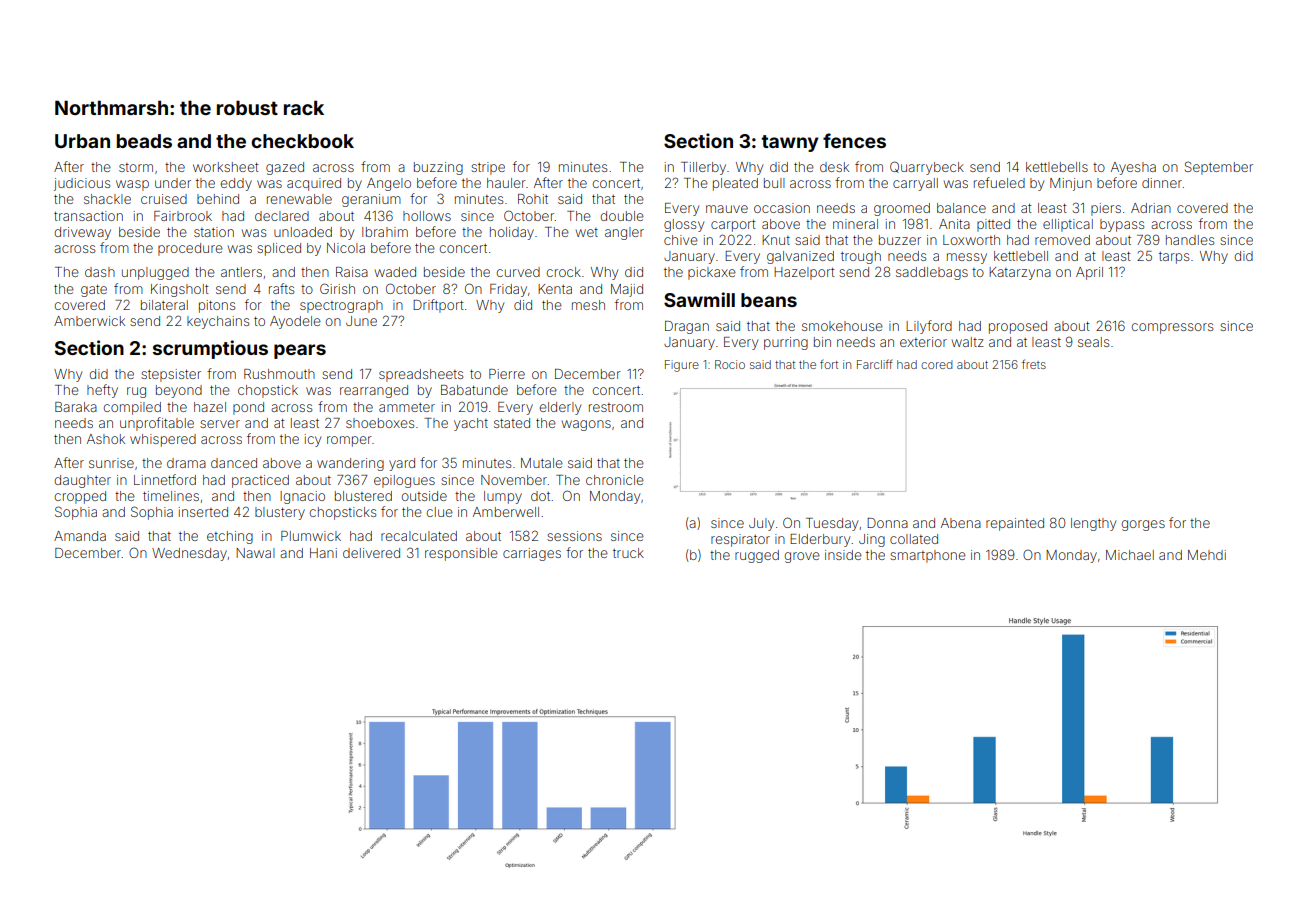 This page has width=1308, height=924. What do you see at coordinates (1172, 328) in the page?
I see `compressors` at bounding box center [1172, 328].
